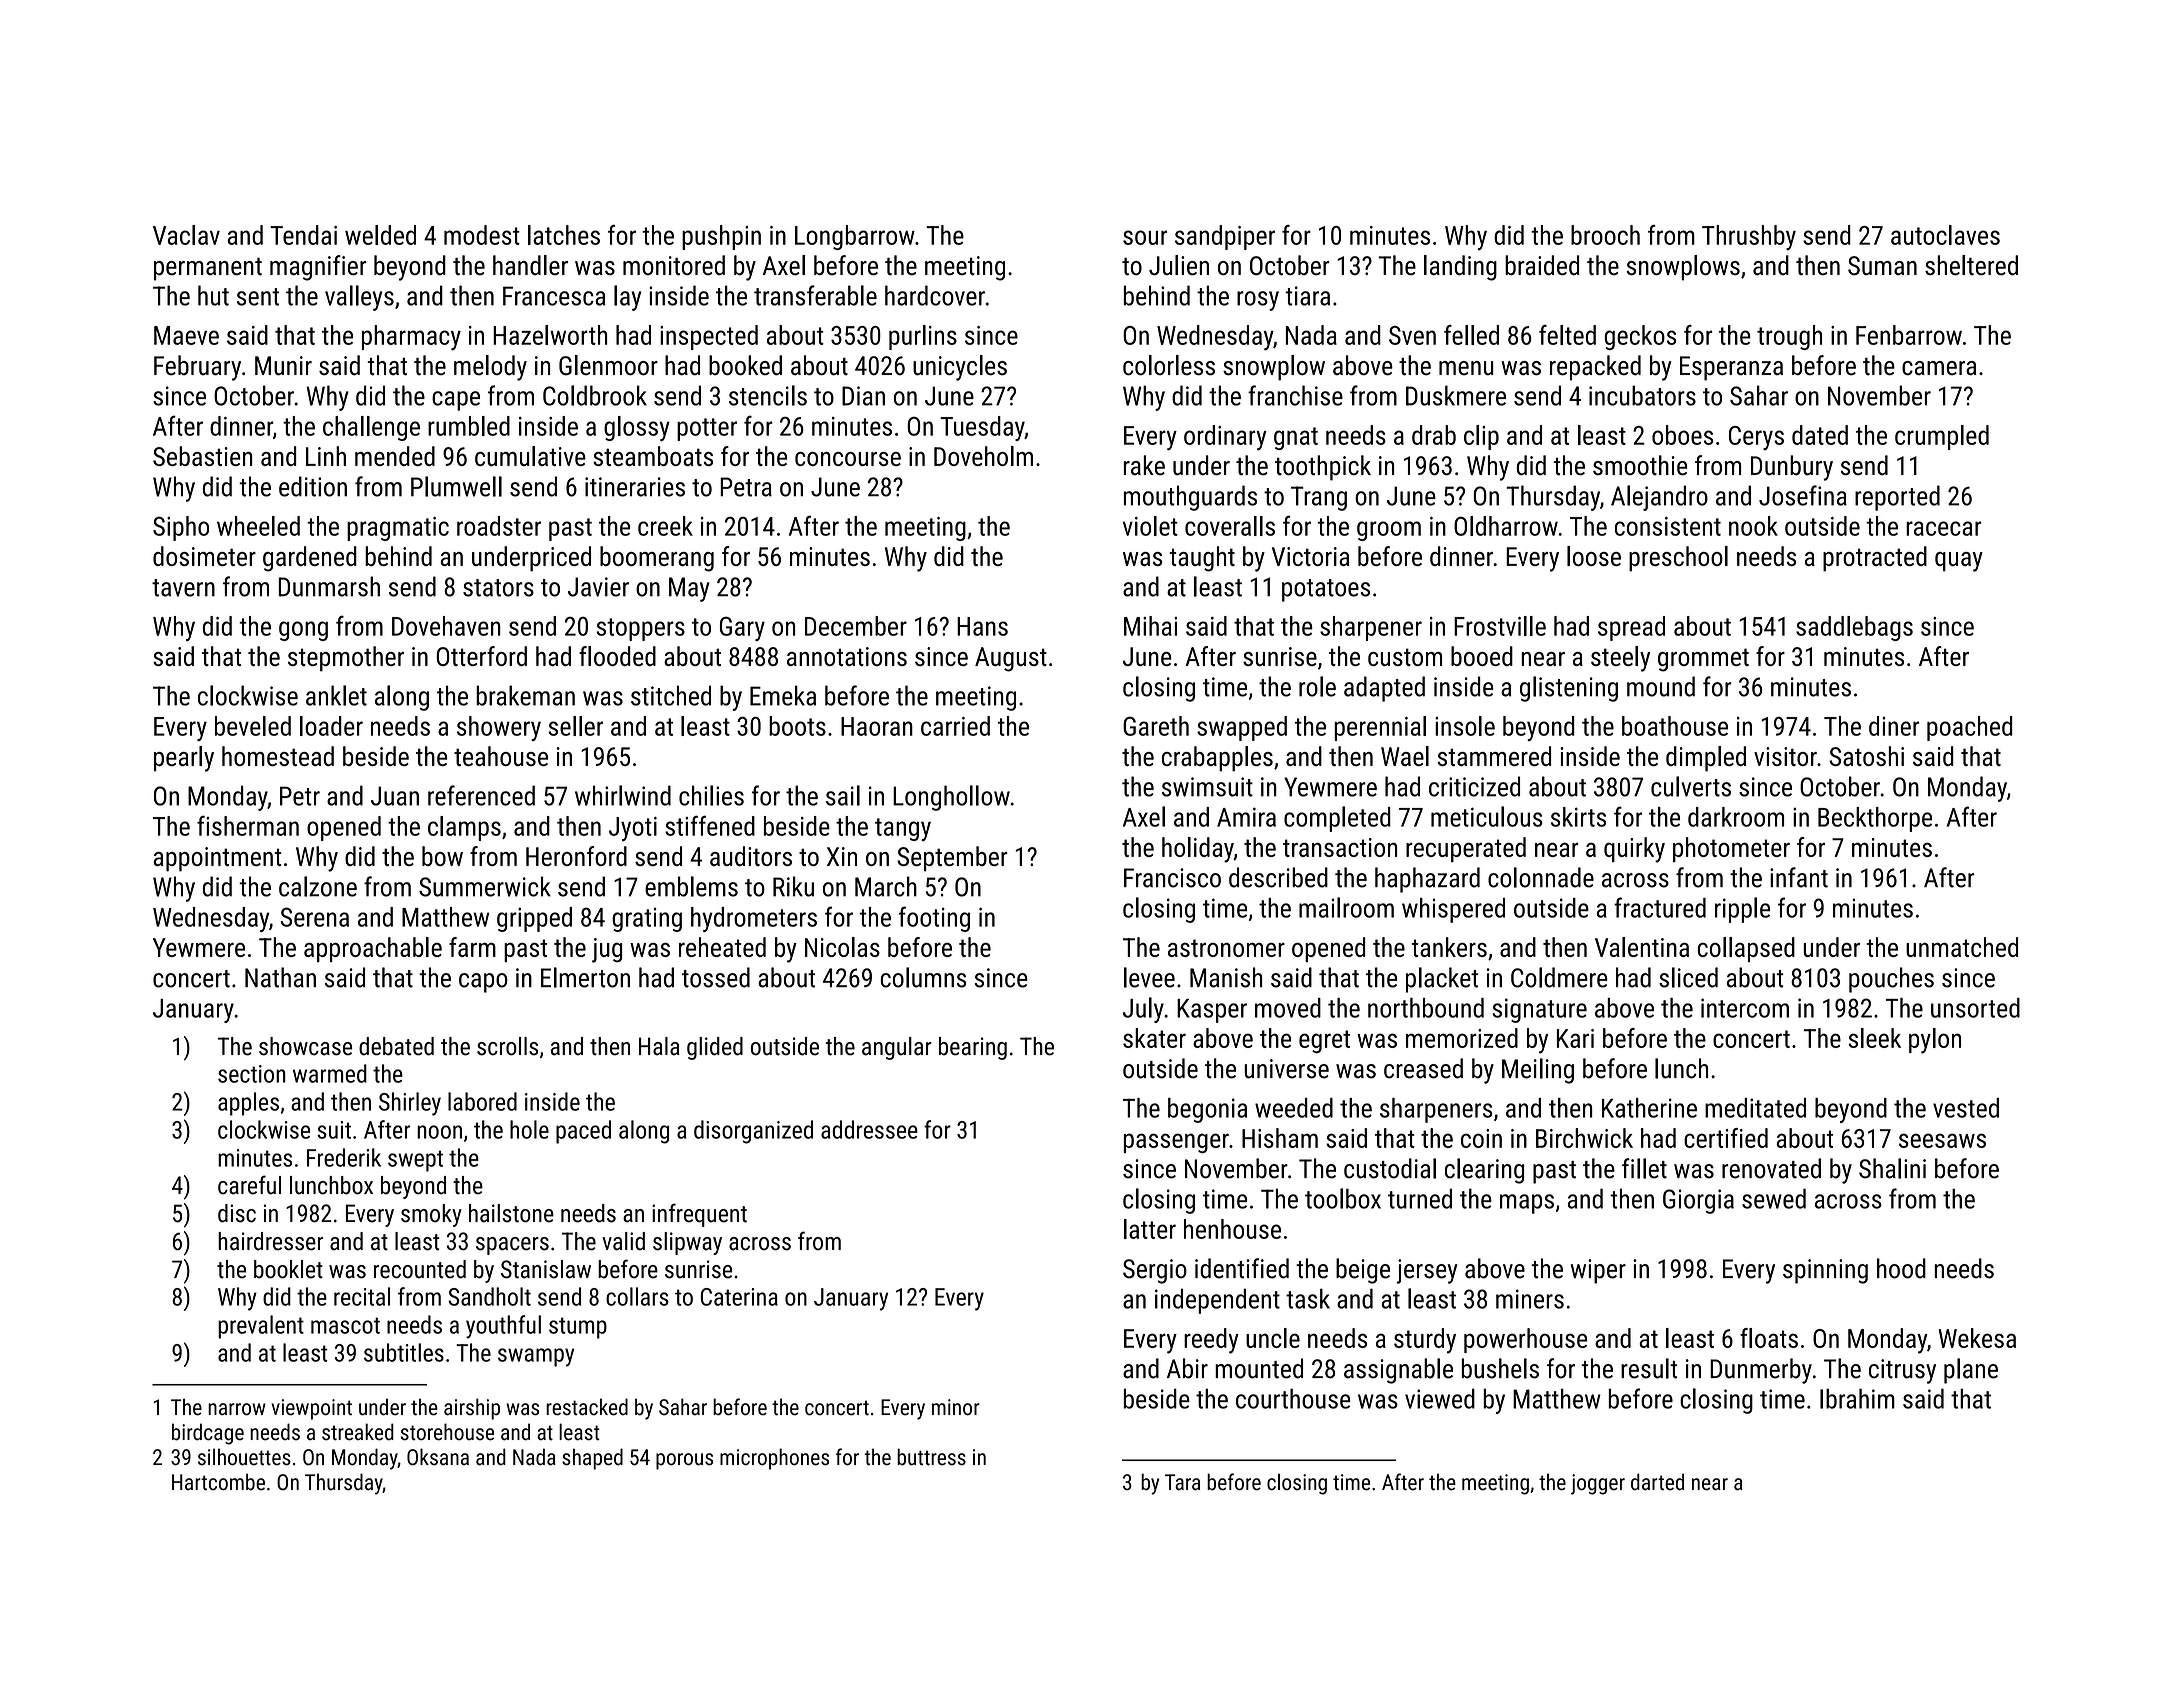 This screenshot has width=2178, height=1683. What do you see at coordinates (1011, 659) in the screenshot?
I see `August` at bounding box center [1011, 659].
